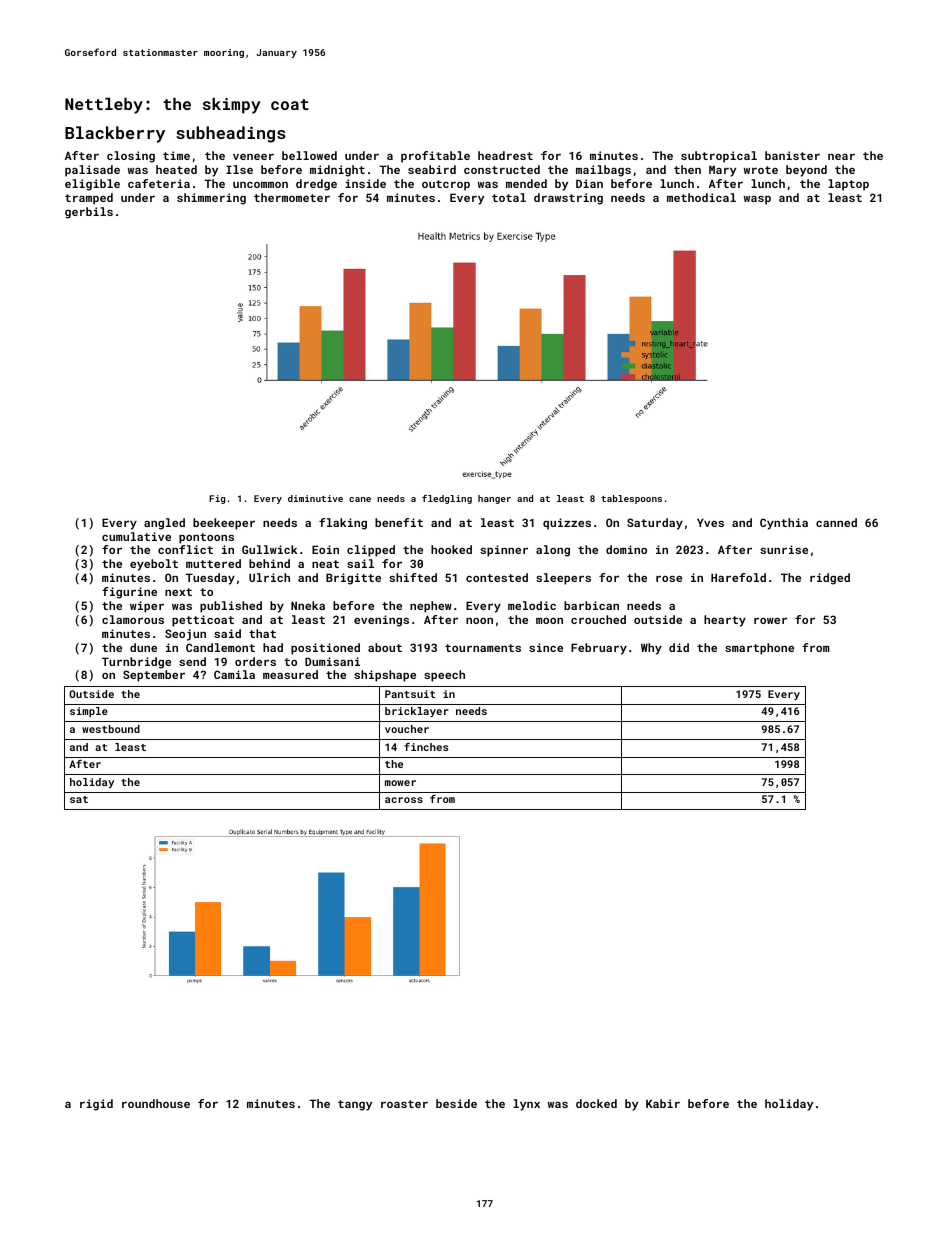  I want to click on bellowed, so click(309, 155).
